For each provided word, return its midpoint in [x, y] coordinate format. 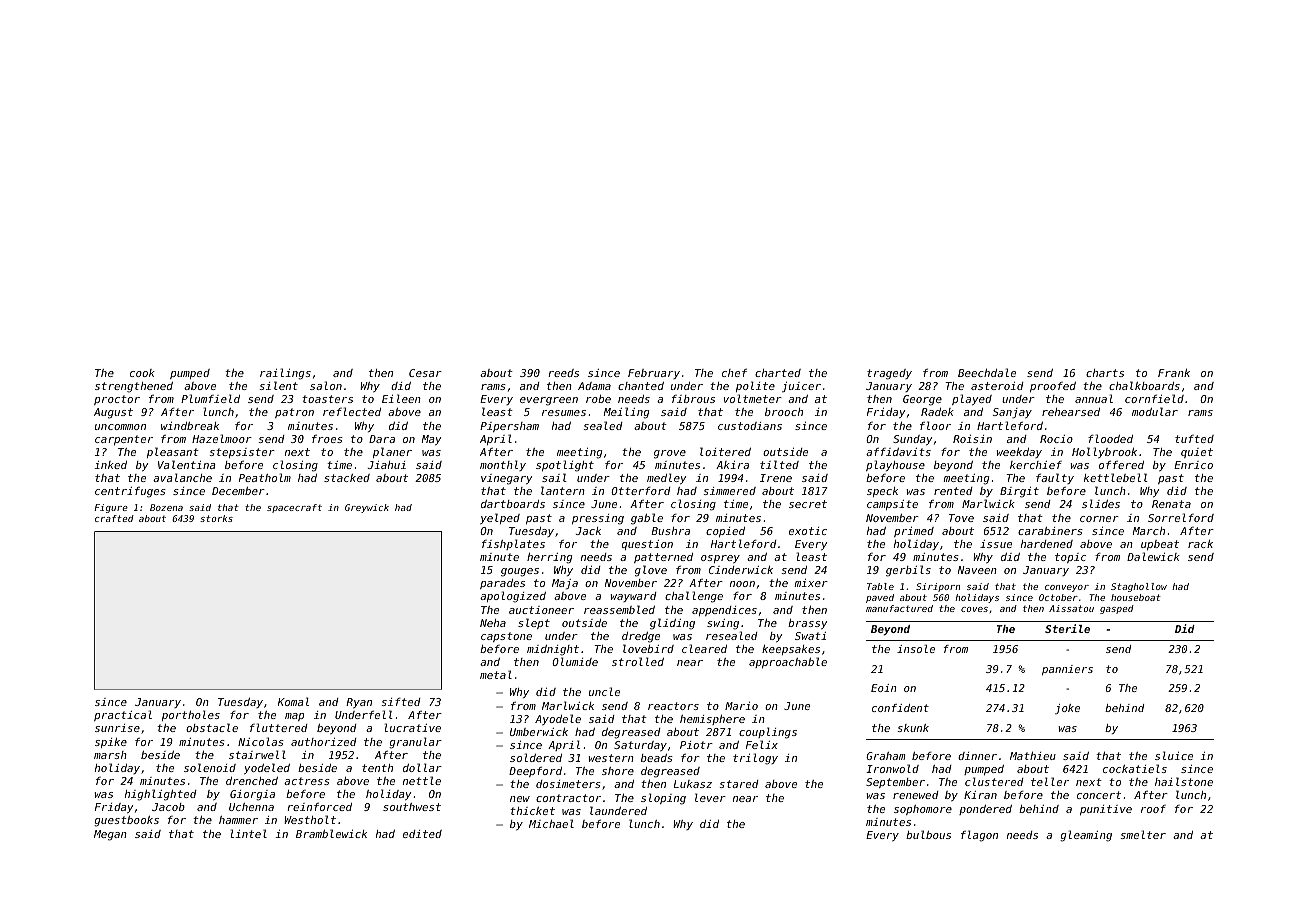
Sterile [1067, 628]
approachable [788, 662]
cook [142, 373]
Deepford [535, 772]
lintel [249, 833]
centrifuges [130, 492]
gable [647, 519]
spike [111, 743]
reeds [564, 373]
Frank [1174, 373]
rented [953, 491]
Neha [493, 623]
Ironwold [892, 768]
